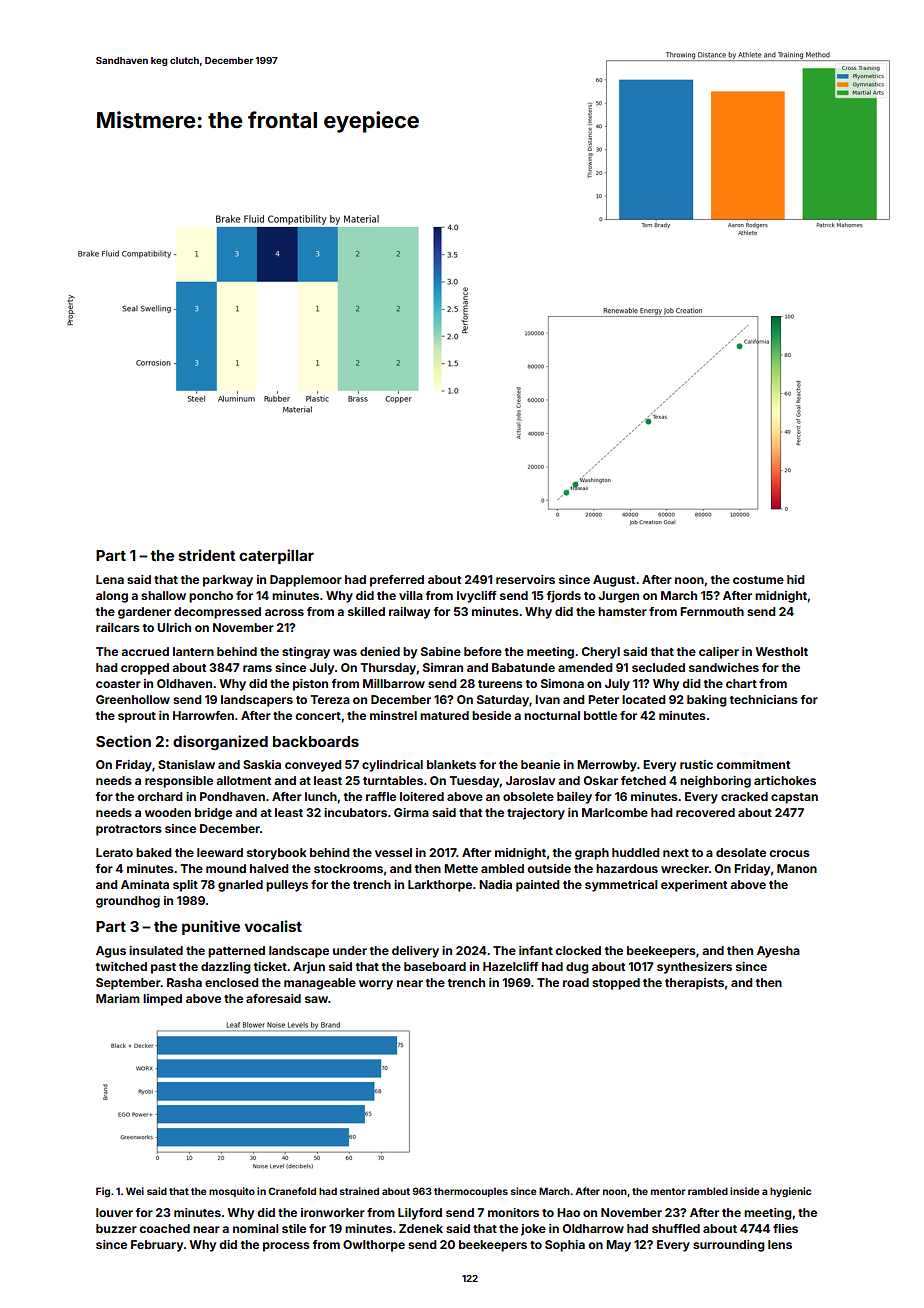  I want to click on Larkthorpe, so click(440, 886).
